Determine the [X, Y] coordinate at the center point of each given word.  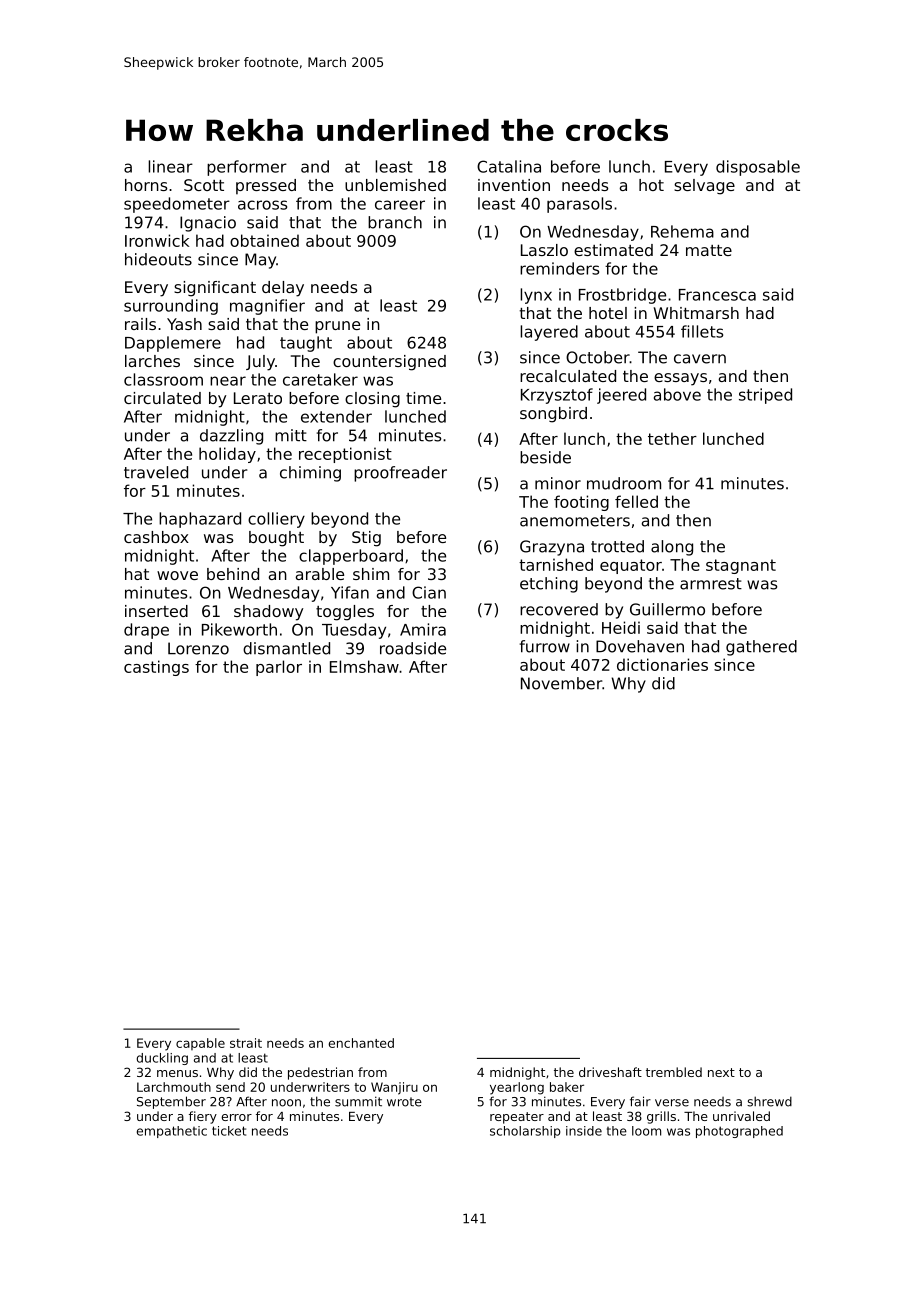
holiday [227, 455]
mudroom [624, 483]
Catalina [509, 166]
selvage [704, 187]
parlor [279, 668]
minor [558, 483]
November [561, 683]
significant [215, 289]
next [721, 1072]
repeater [517, 1118]
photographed [739, 1132]
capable [200, 1044]
